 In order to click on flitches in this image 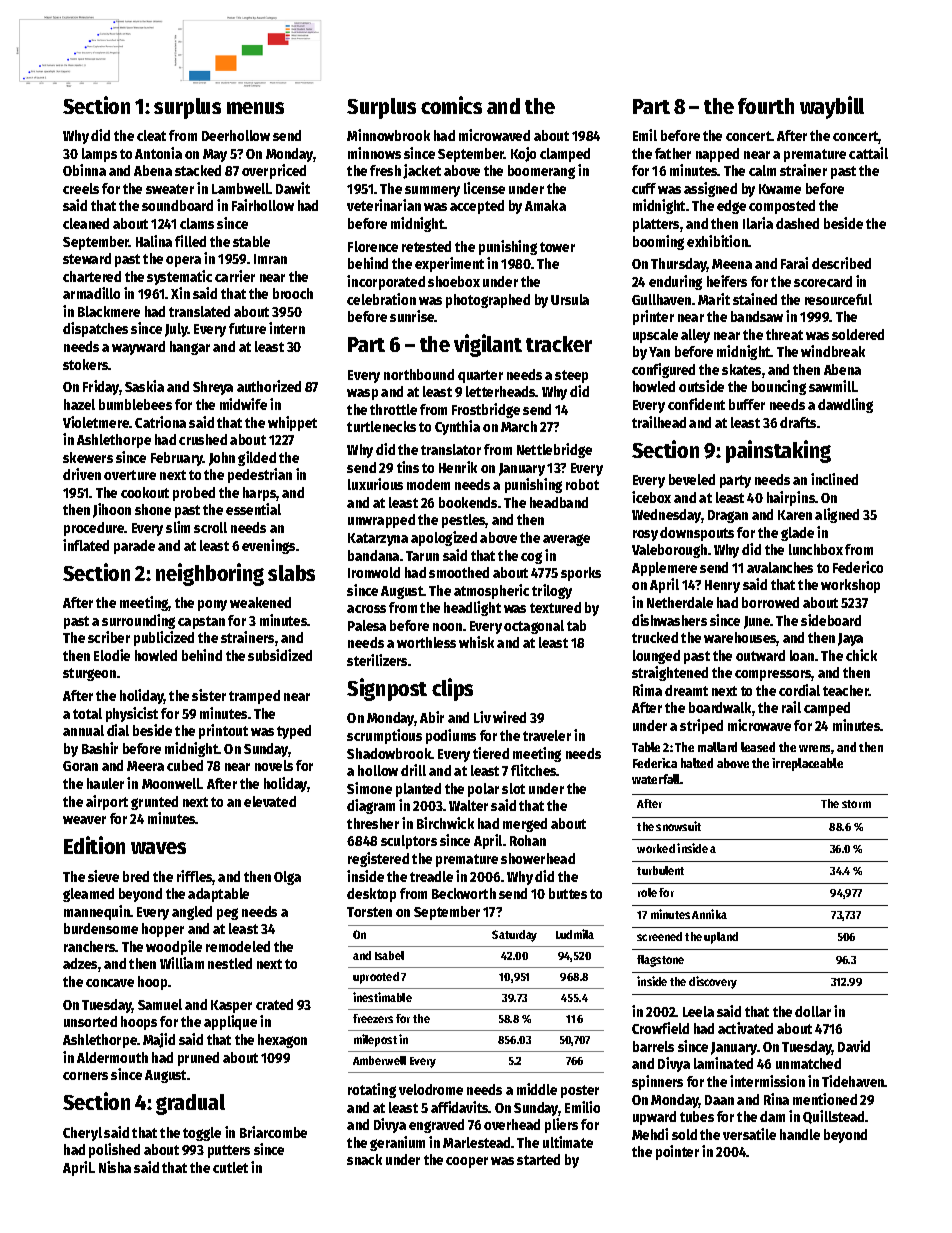, I will do `click(534, 770)`.
